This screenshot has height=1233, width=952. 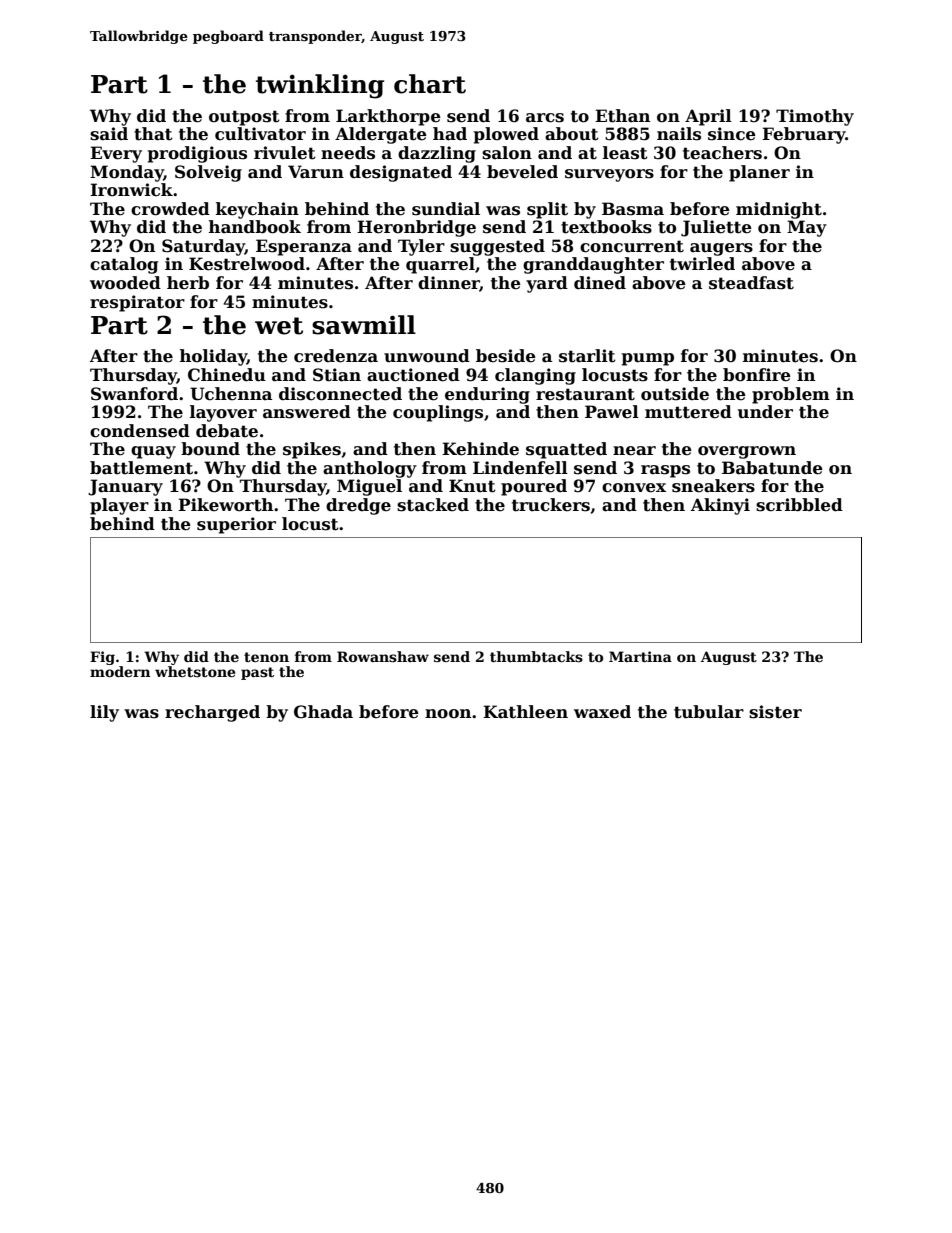 I want to click on chart, so click(x=430, y=84).
